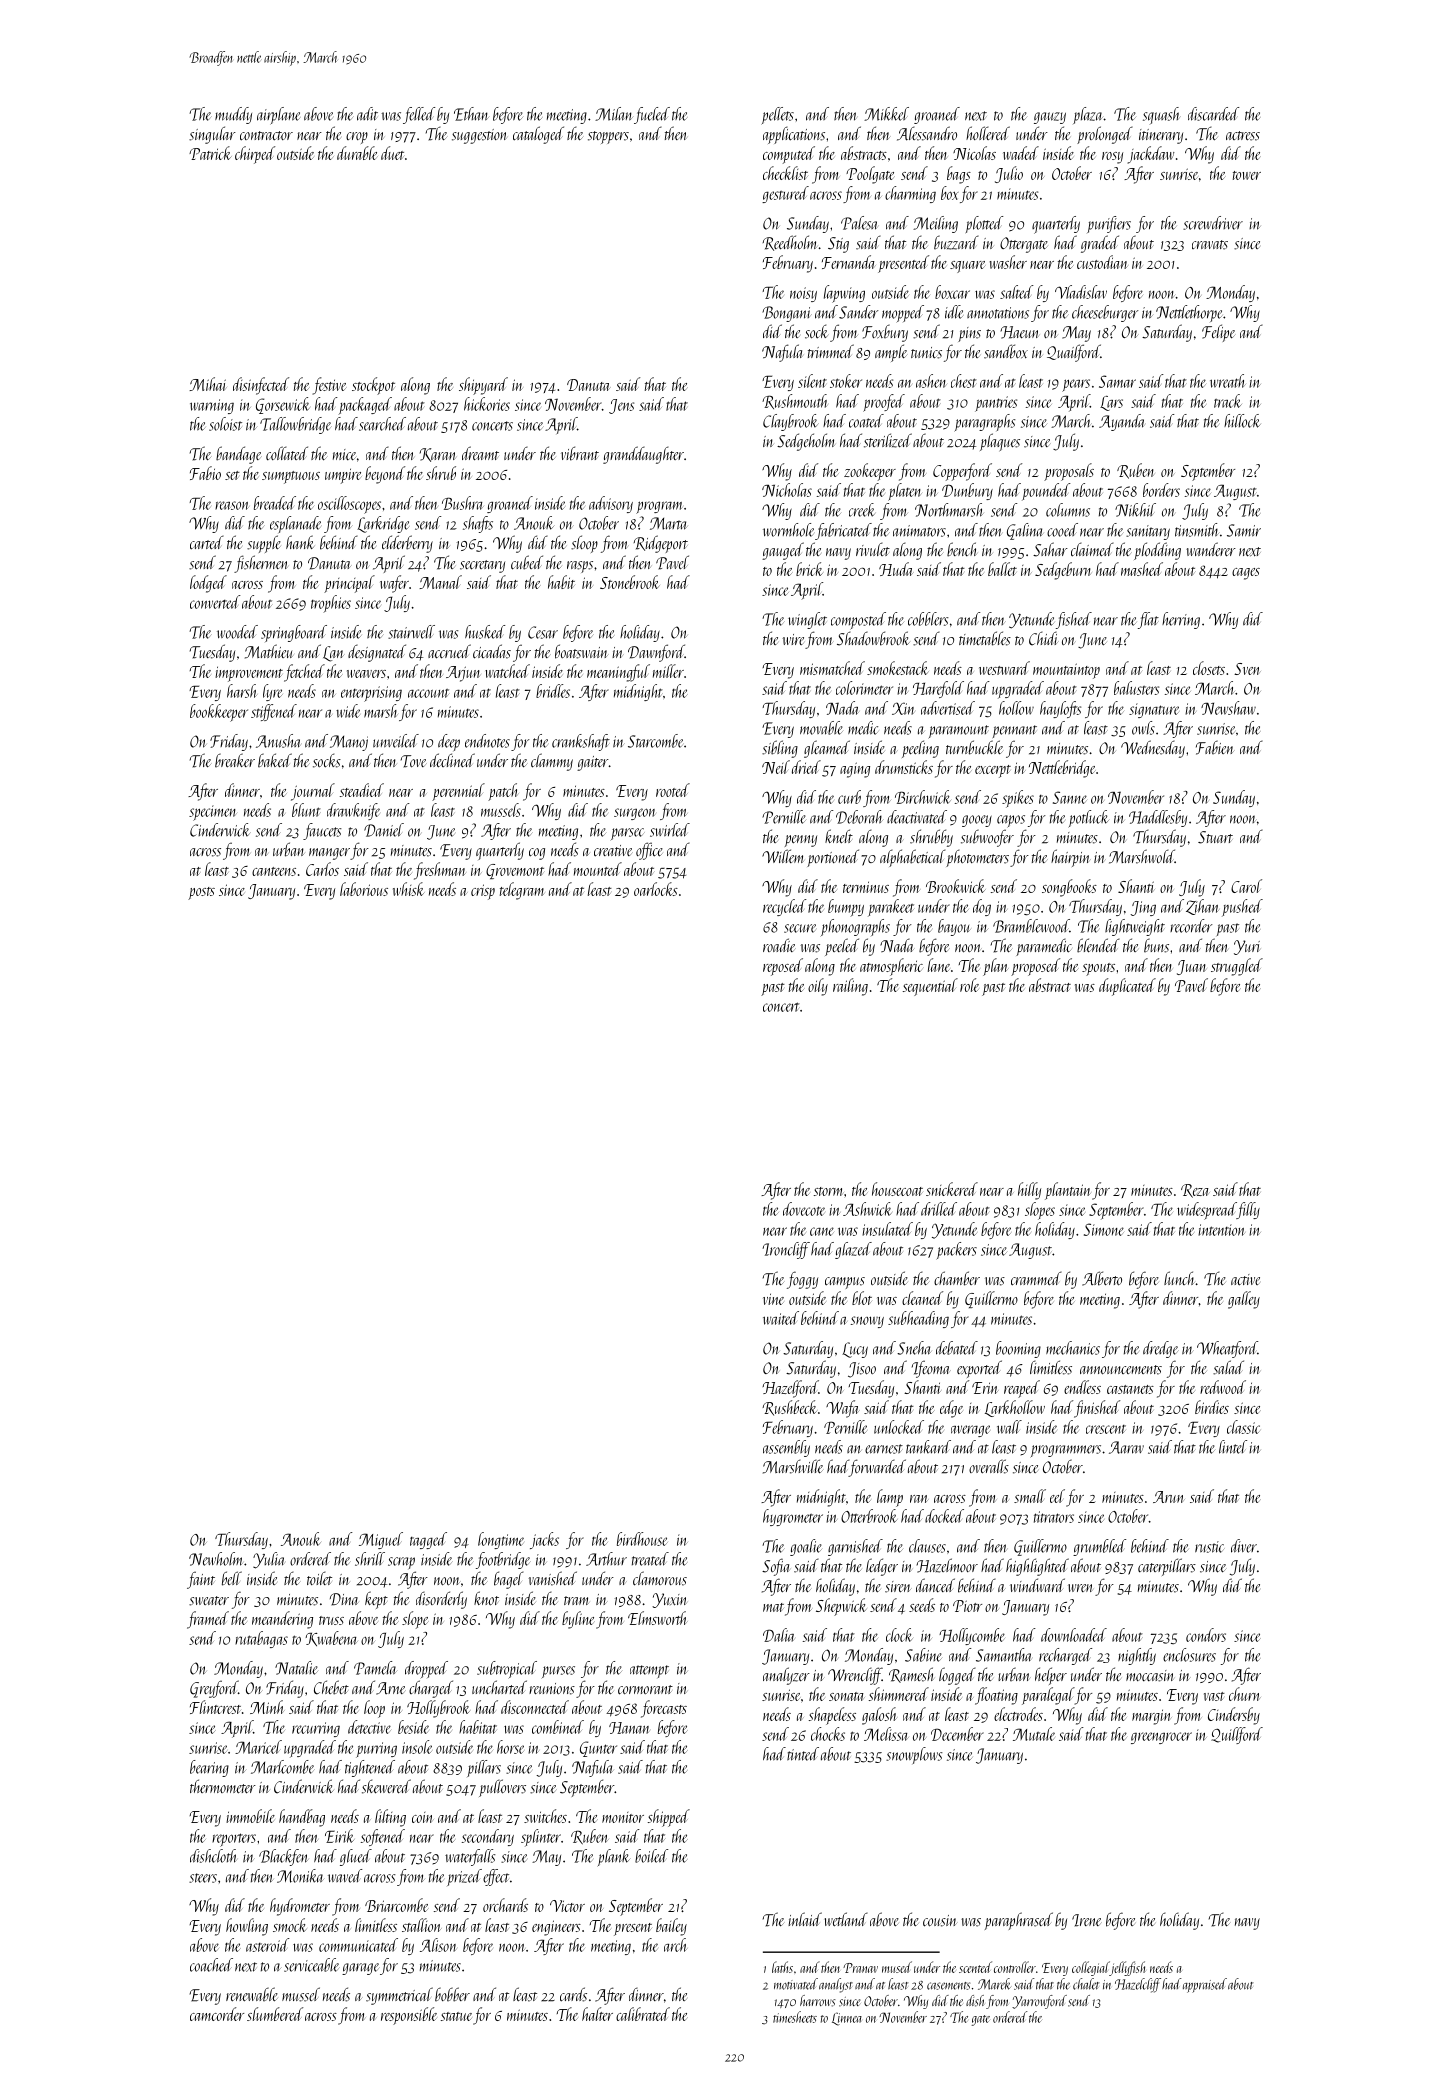 This document has width=1450, height=2100. What do you see at coordinates (818, 987) in the document?
I see `oily` at bounding box center [818, 987].
